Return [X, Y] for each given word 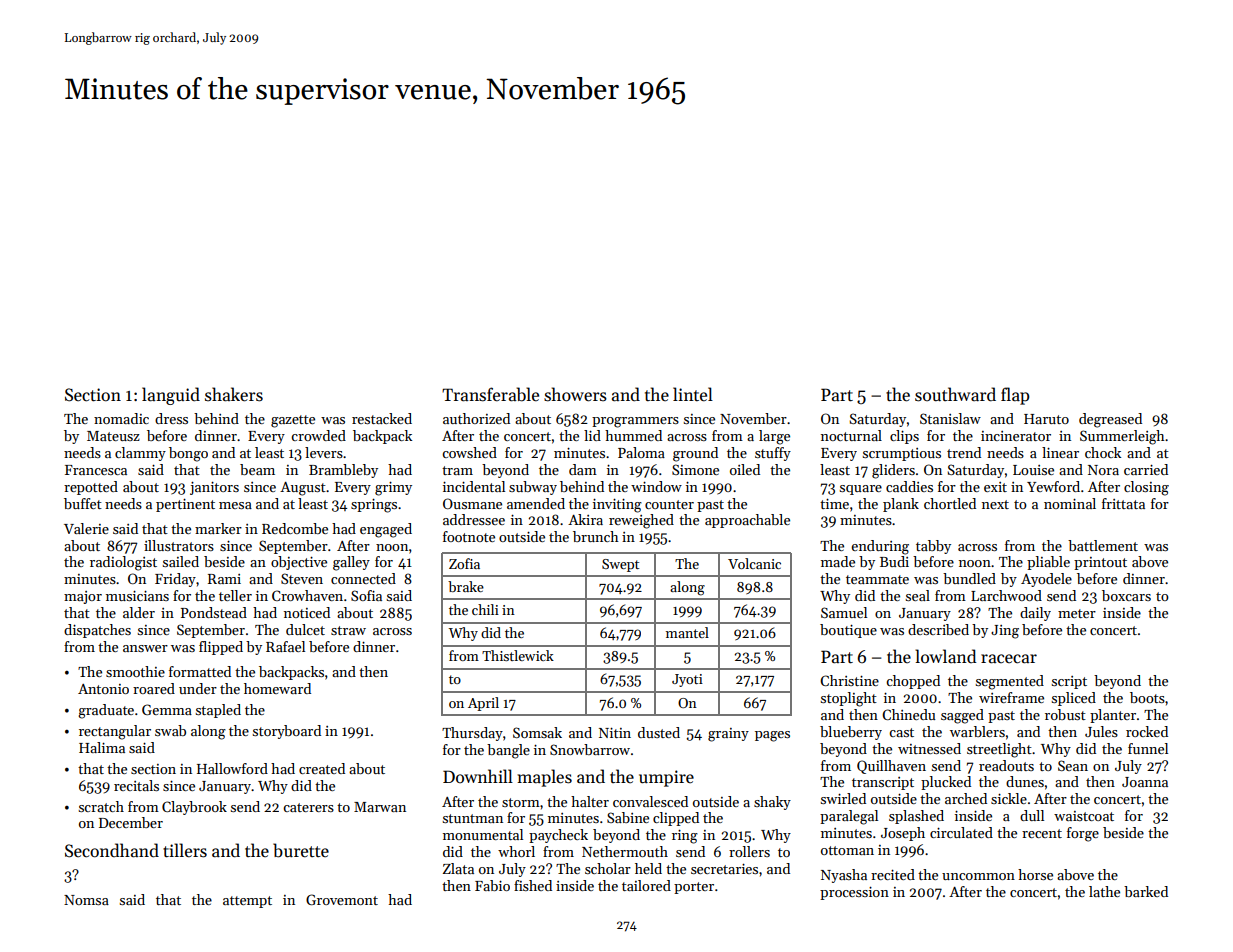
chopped [913, 682]
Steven [302, 578]
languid [171, 396]
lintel [693, 394]
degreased [1110, 420]
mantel [687, 632]
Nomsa [86, 900]
